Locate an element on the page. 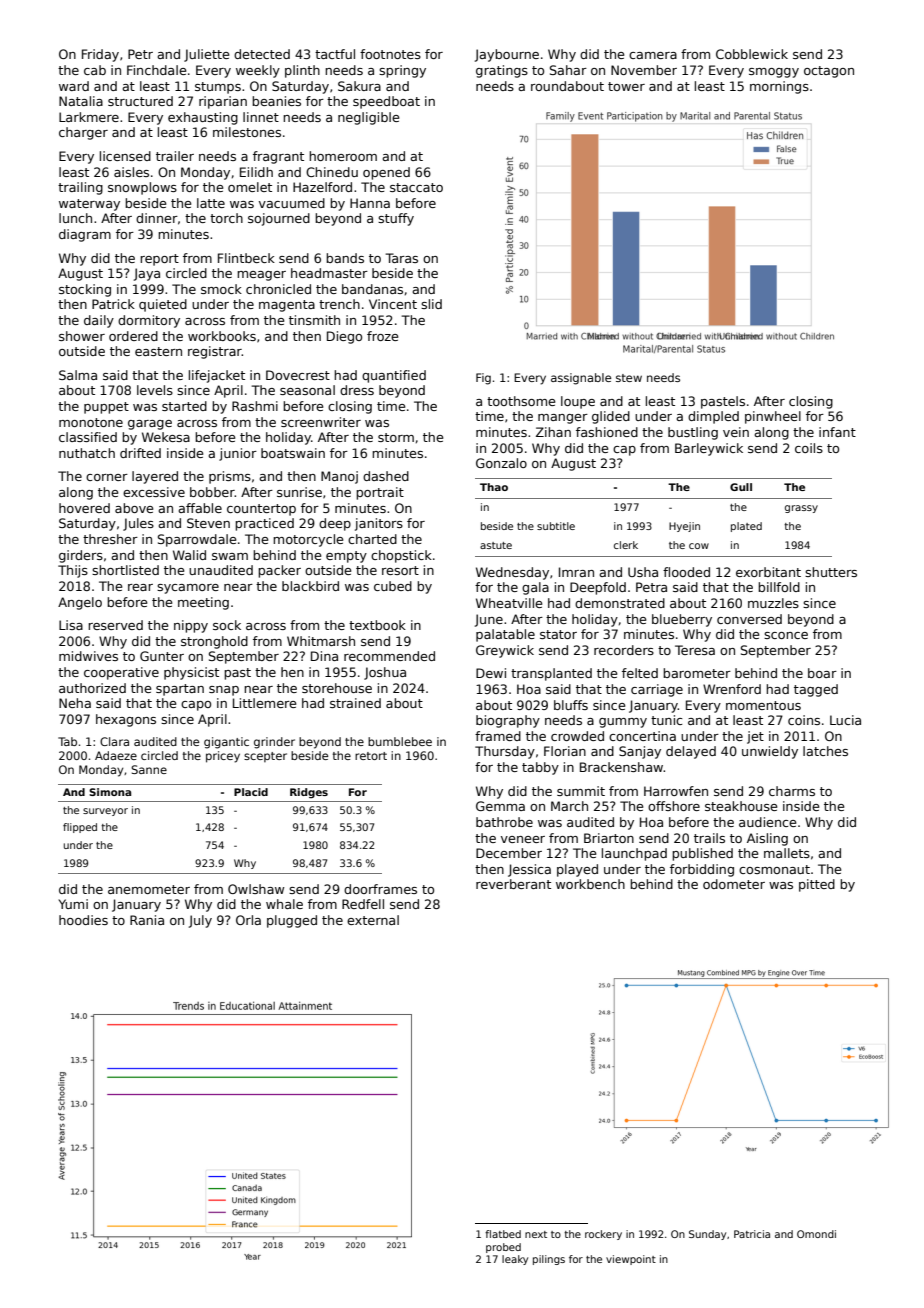  tabby is located at coordinates (540, 768).
